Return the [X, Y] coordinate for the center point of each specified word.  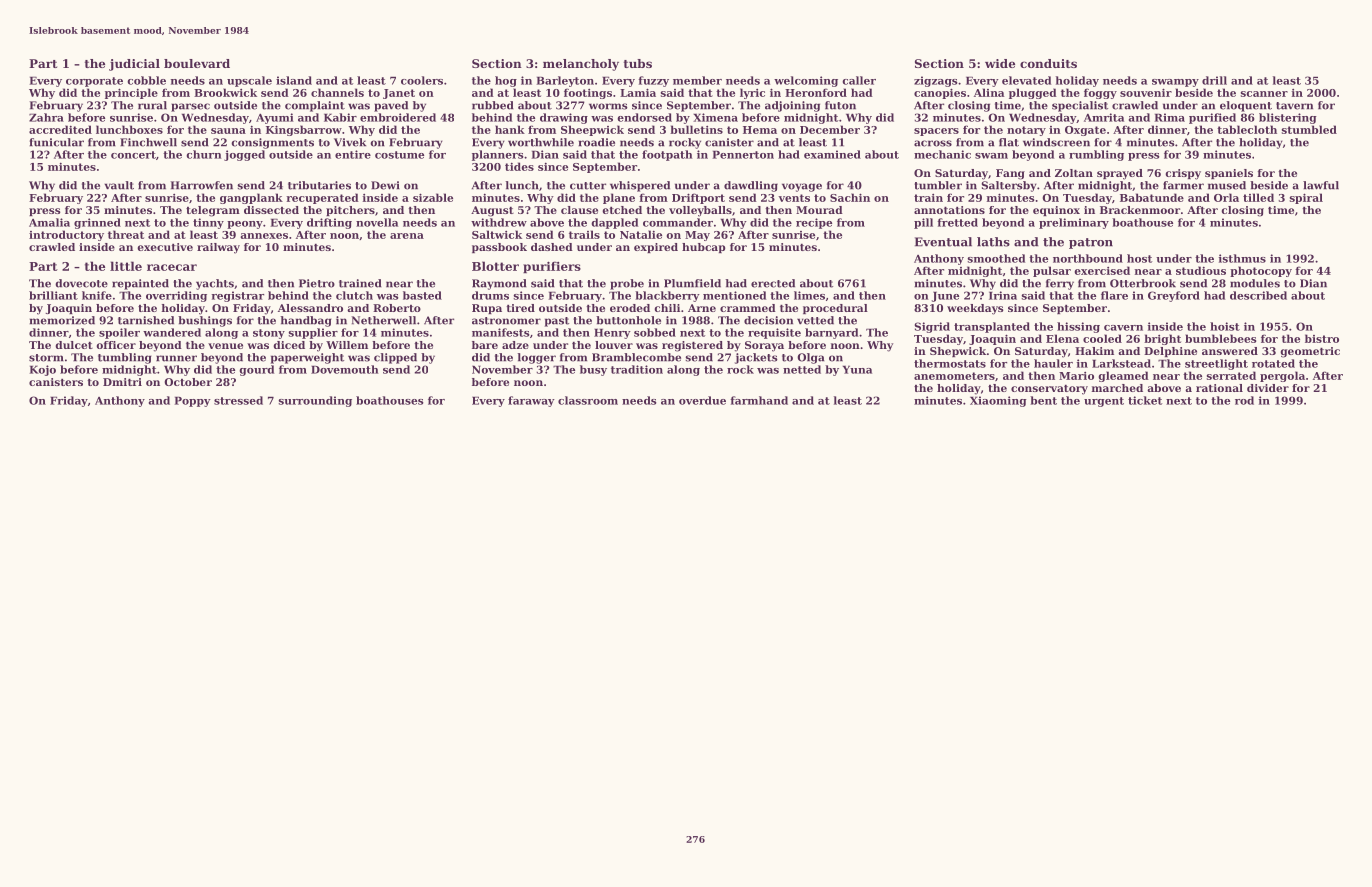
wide [1000, 63]
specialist [1080, 106]
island [294, 80]
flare [1114, 295]
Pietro [317, 283]
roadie [596, 142]
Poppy [193, 401]
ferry [1060, 284]
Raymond [499, 284]
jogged [244, 155]
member [697, 80]
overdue [702, 400]
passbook [499, 248]
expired [656, 248]
